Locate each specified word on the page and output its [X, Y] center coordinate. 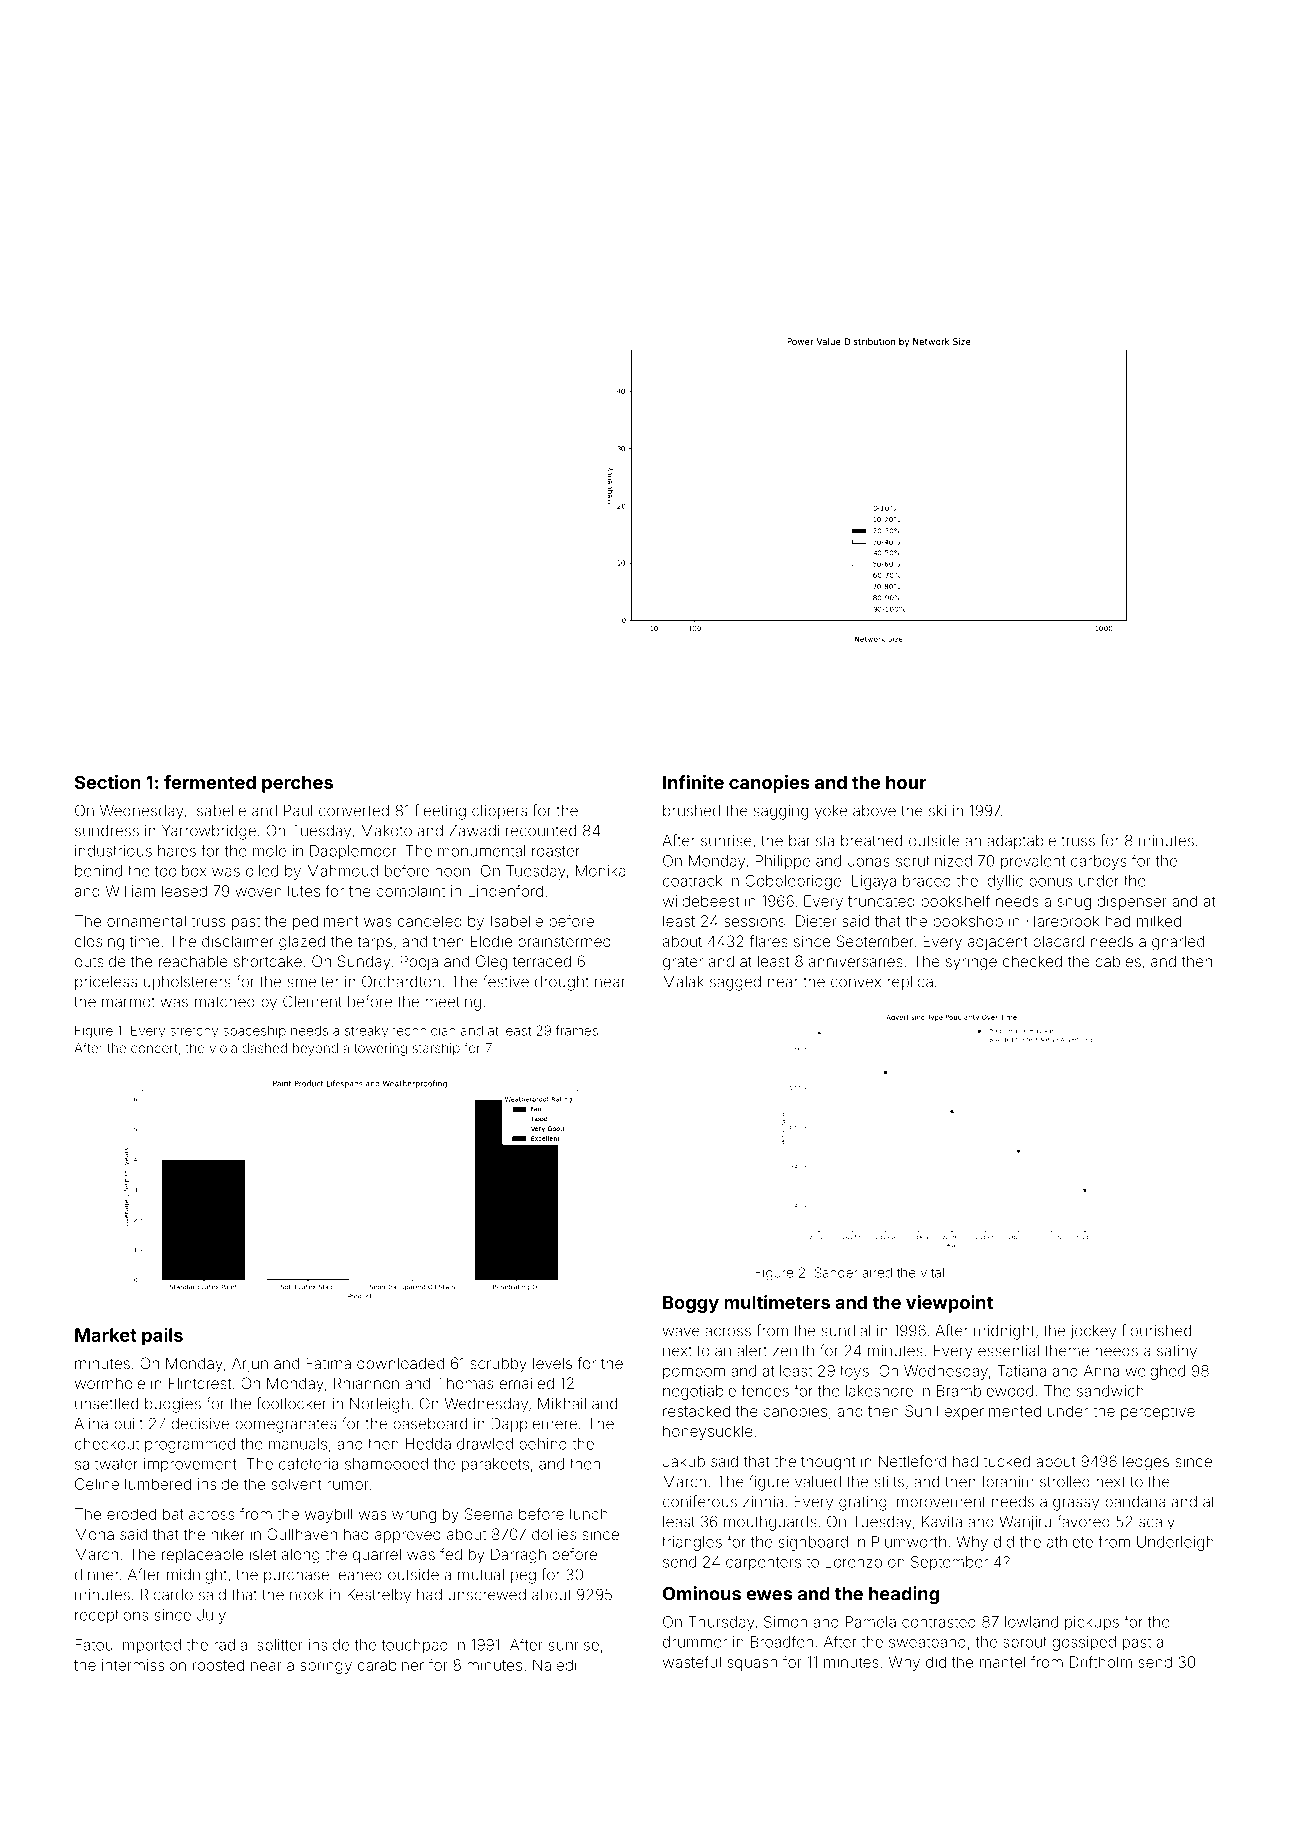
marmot [128, 1002]
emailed [526, 1383]
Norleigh [379, 1405]
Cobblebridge [793, 882]
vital [932, 1272]
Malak [683, 982]
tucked [1006, 1461]
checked [1032, 961]
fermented [210, 782]
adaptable [1021, 842]
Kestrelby [379, 1596]
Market [106, 1335]
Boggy [691, 1304]
